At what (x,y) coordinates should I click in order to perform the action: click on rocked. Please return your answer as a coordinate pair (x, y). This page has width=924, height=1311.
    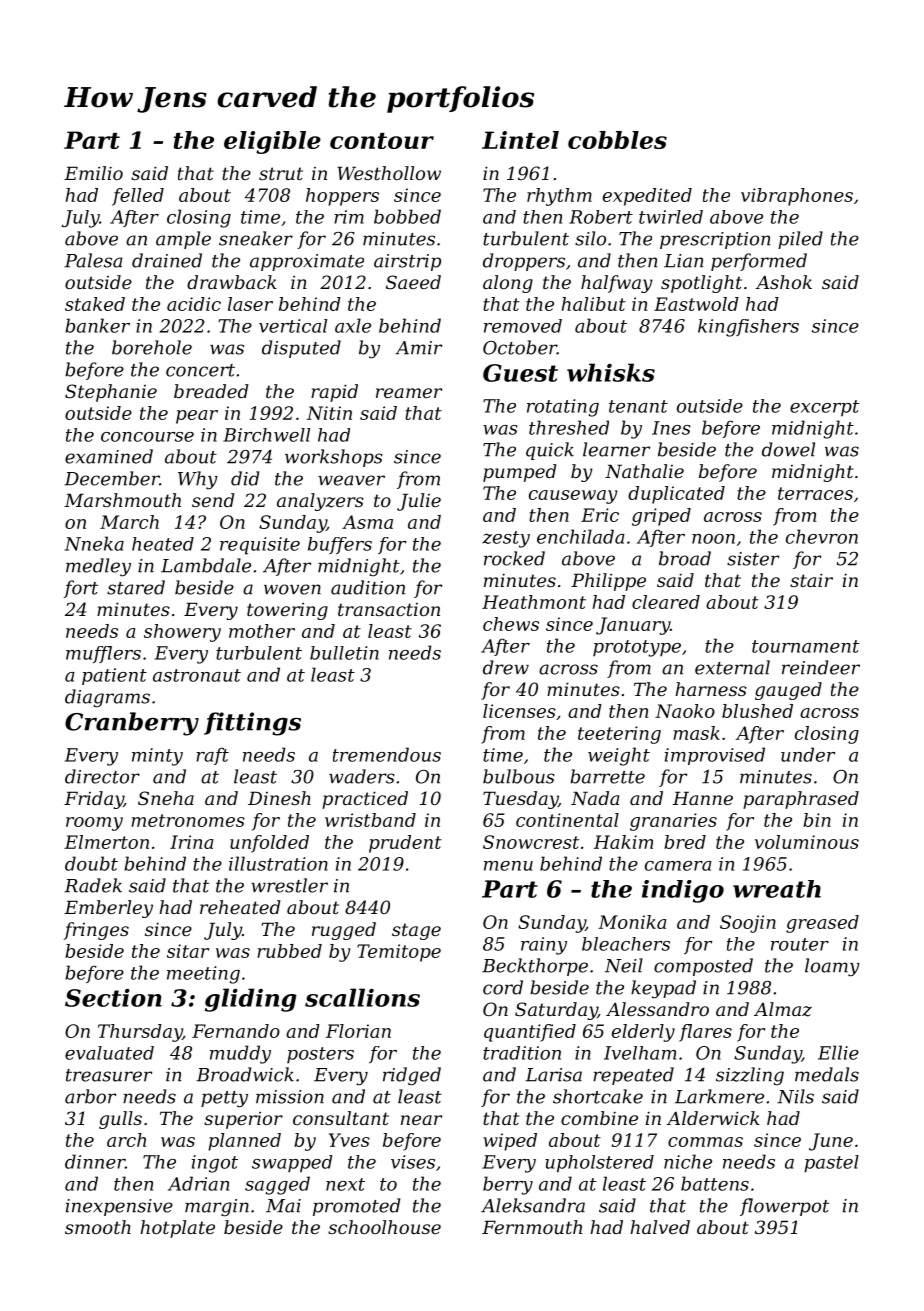
    Looking at the image, I should click on (514, 558).
